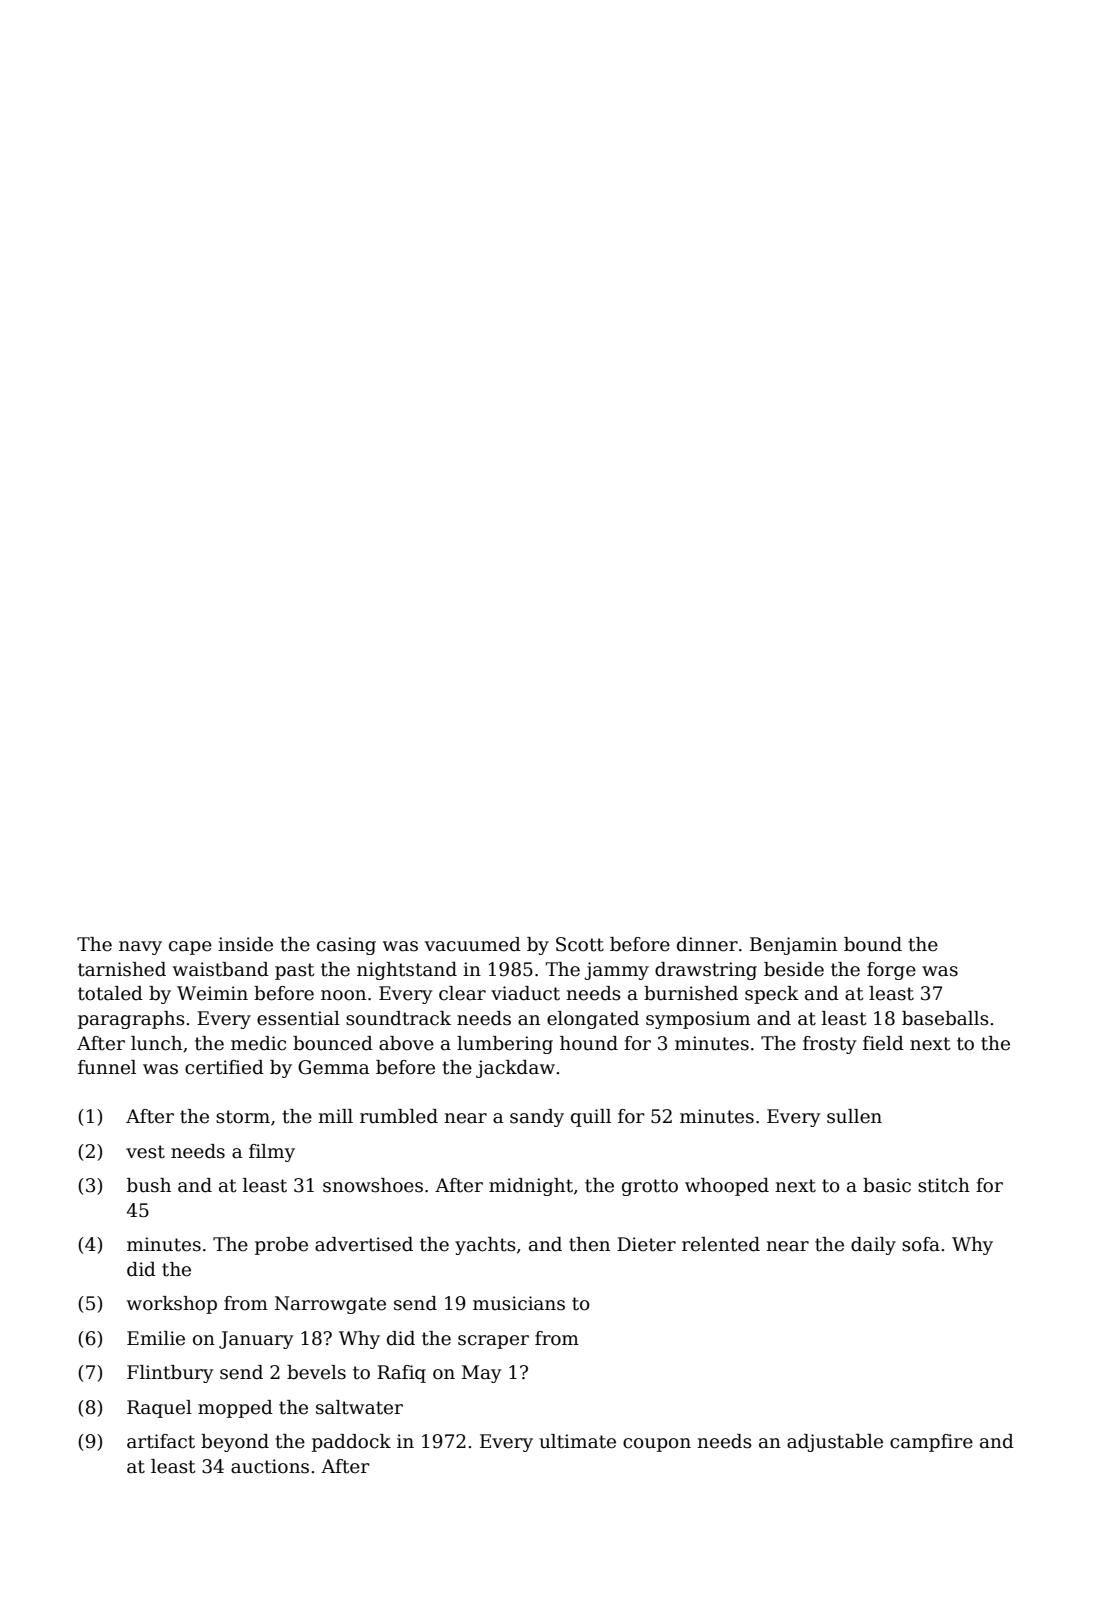 The image size is (1104, 1598). Describe the element at coordinates (835, 1443) in the screenshot. I see `adjustable` at that location.
